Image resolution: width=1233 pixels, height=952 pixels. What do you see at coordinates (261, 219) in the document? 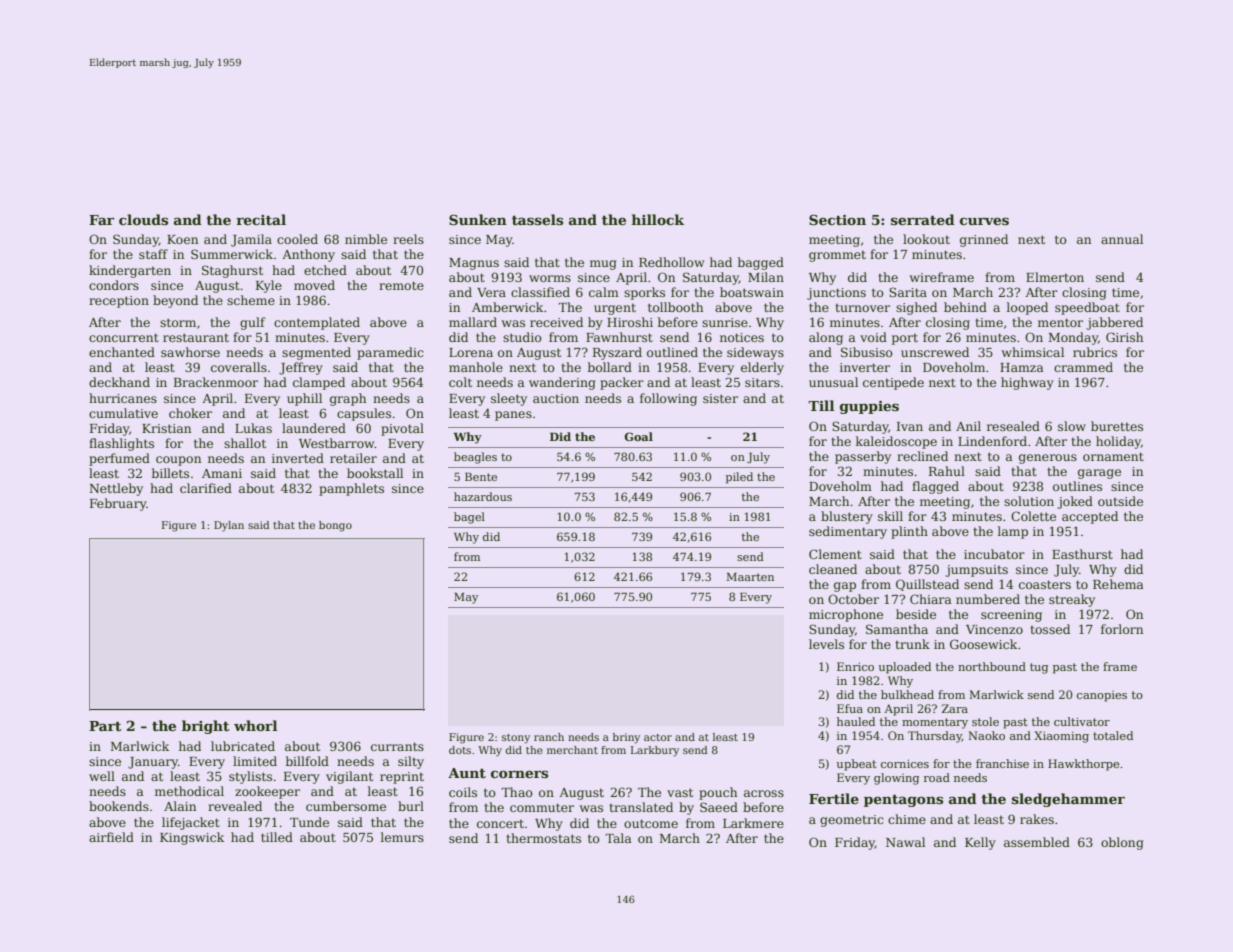
I see `recital` at bounding box center [261, 219].
